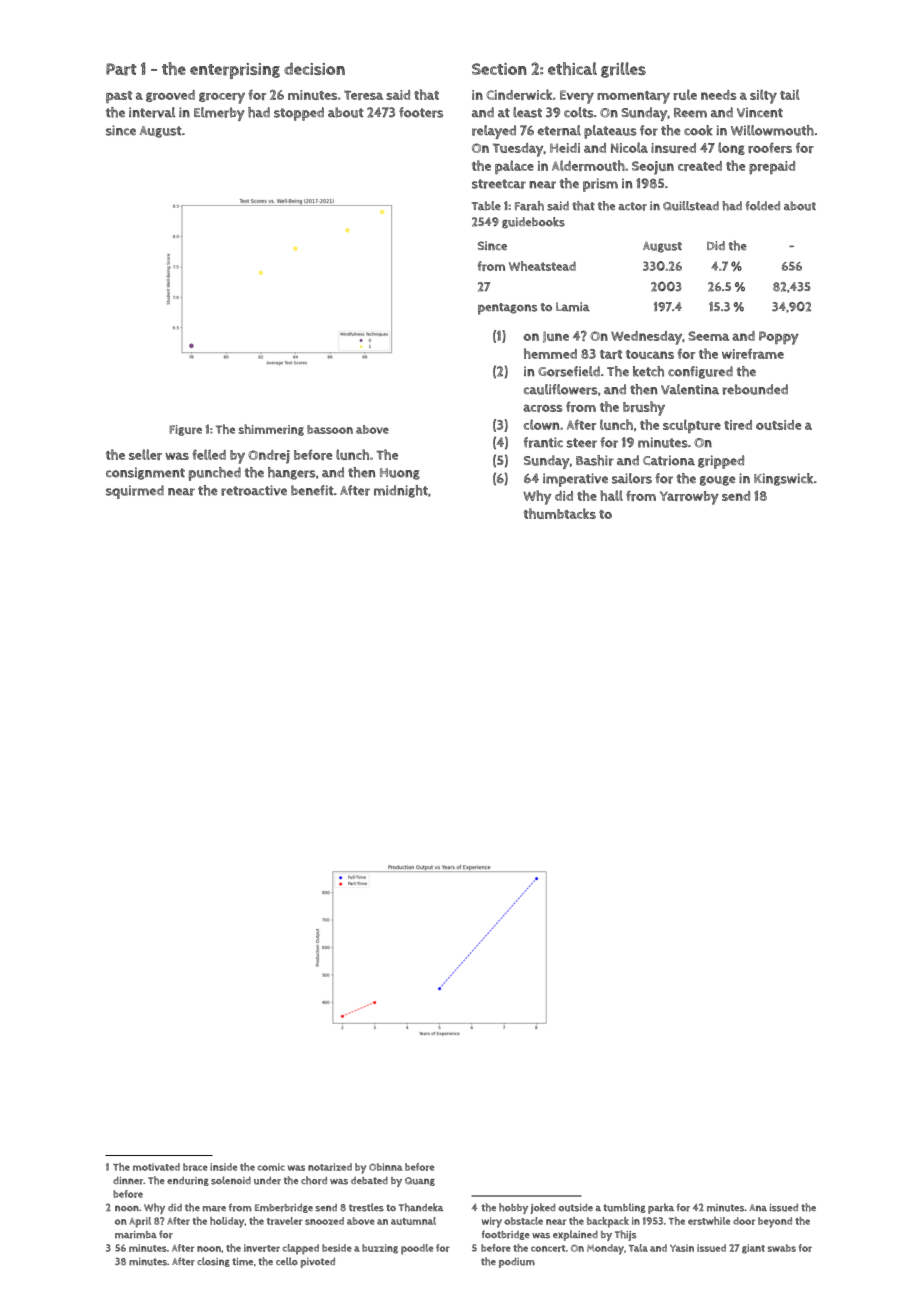 Image resolution: width=924 pixels, height=1308 pixels. I want to click on tail, so click(790, 94).
